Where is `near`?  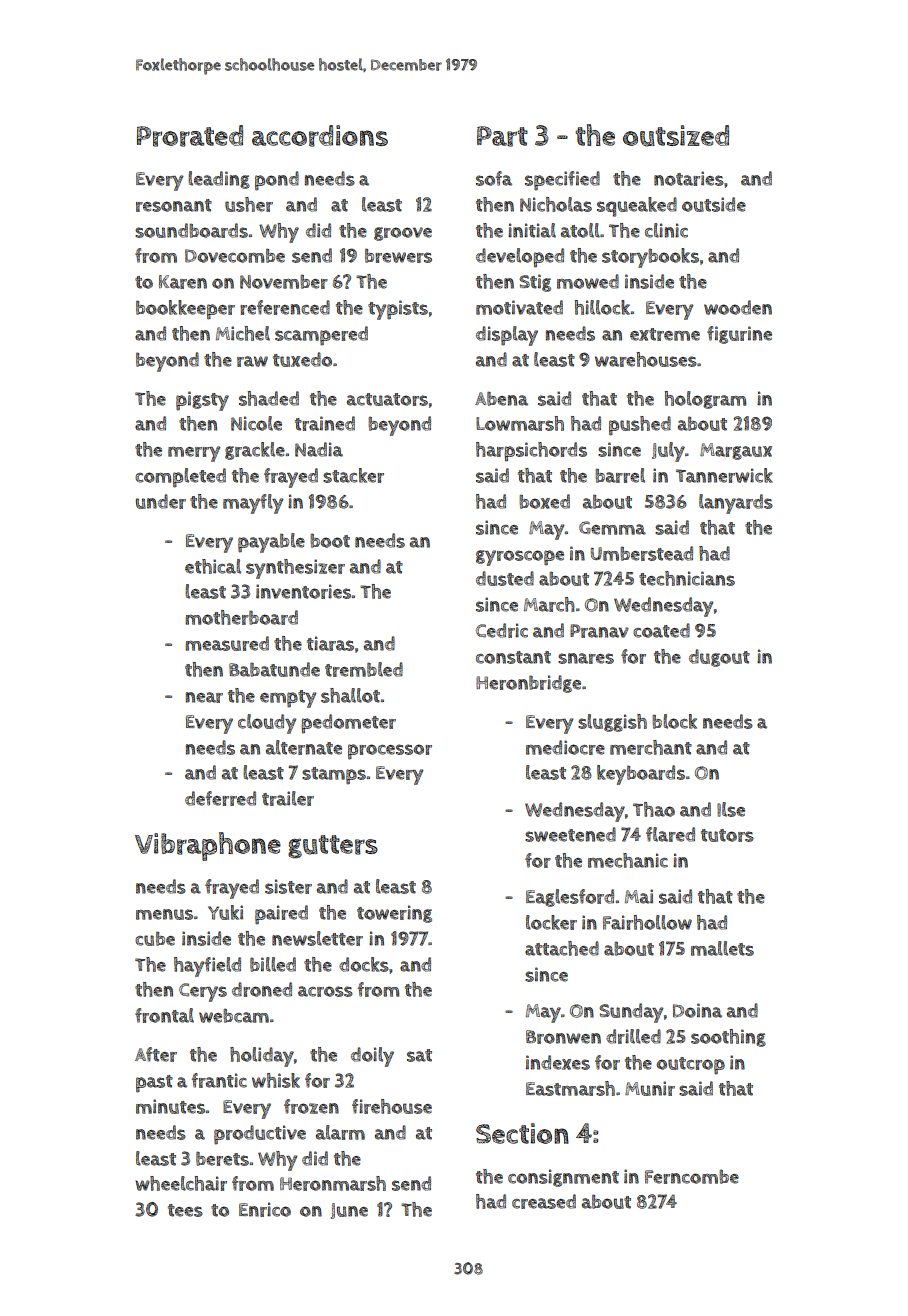 near is located at coordinates (204, 697).
